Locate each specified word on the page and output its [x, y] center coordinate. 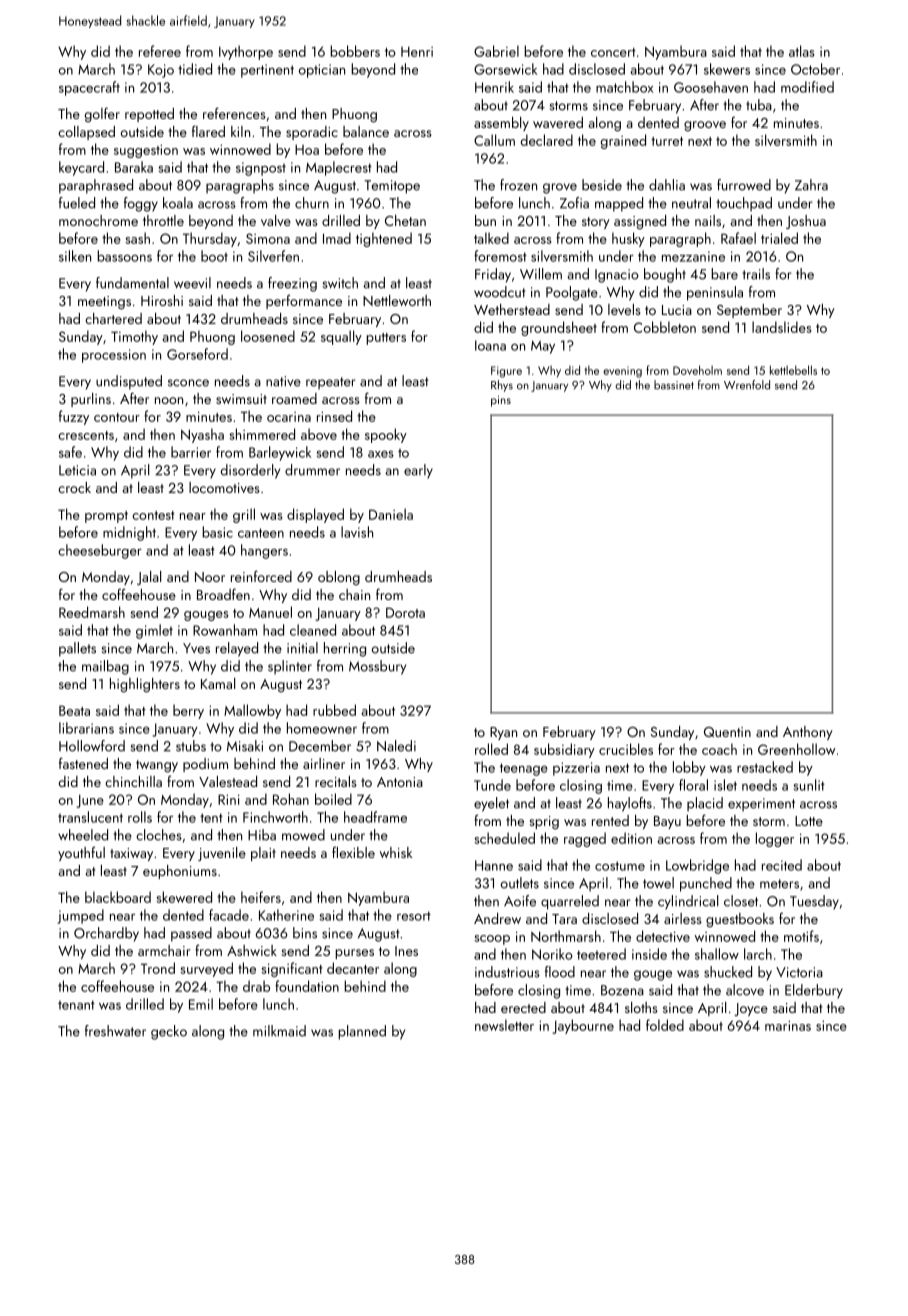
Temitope [392, 187]
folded [665, 1025]
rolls [140, 817]
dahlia [667, 185]
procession [114, 356]
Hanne [494, 865]
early [418, 471]
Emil [201, 1004]
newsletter [504, 1025]
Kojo [161, 71]
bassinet [674, 385]
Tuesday [814, 902]
